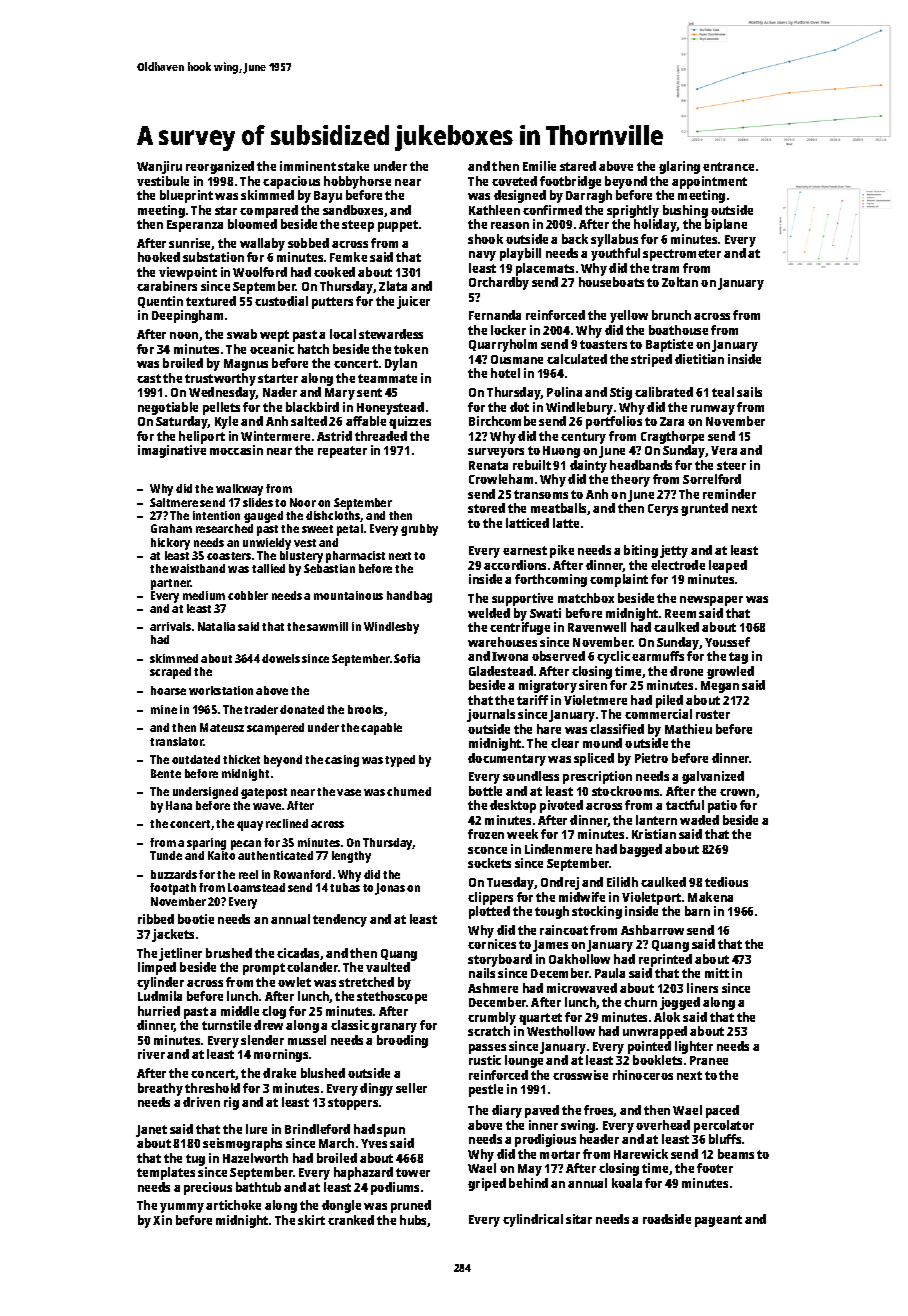  I want to click on Xin, so click(162, 1220).
